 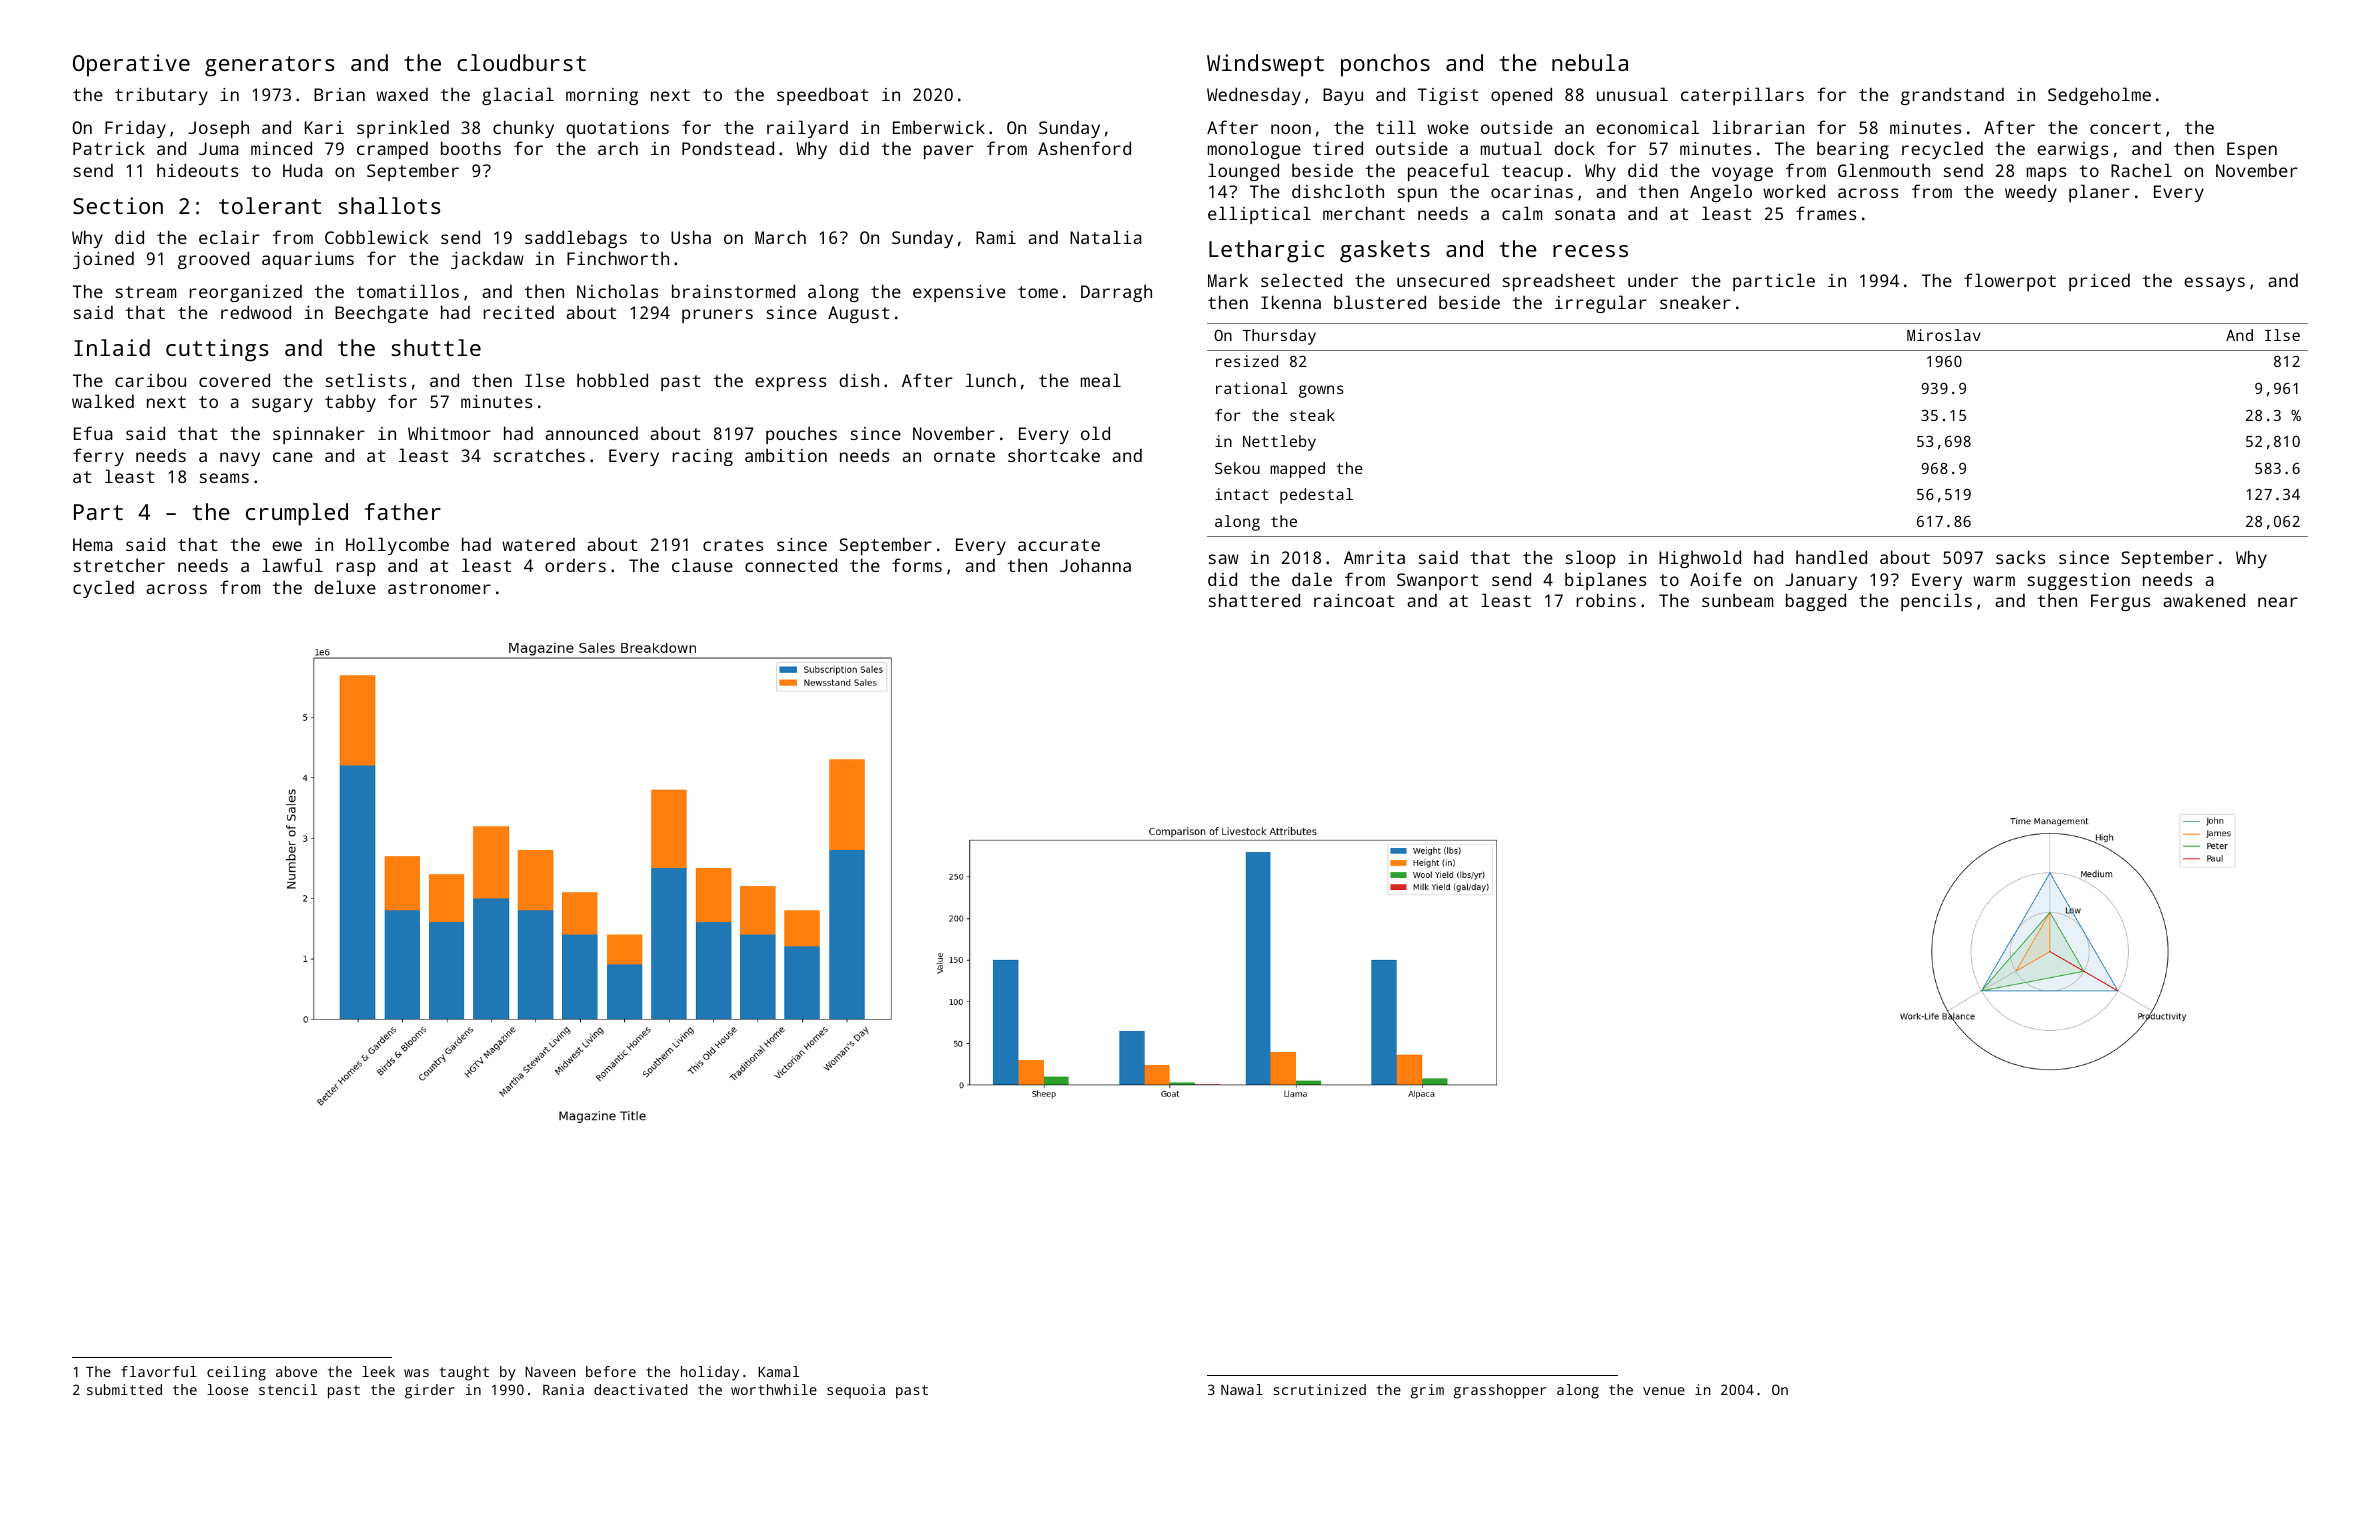 What do you see at coordinates (146, 292) in the screenshot?
I see `stream` at bounding box center [146, 292].
